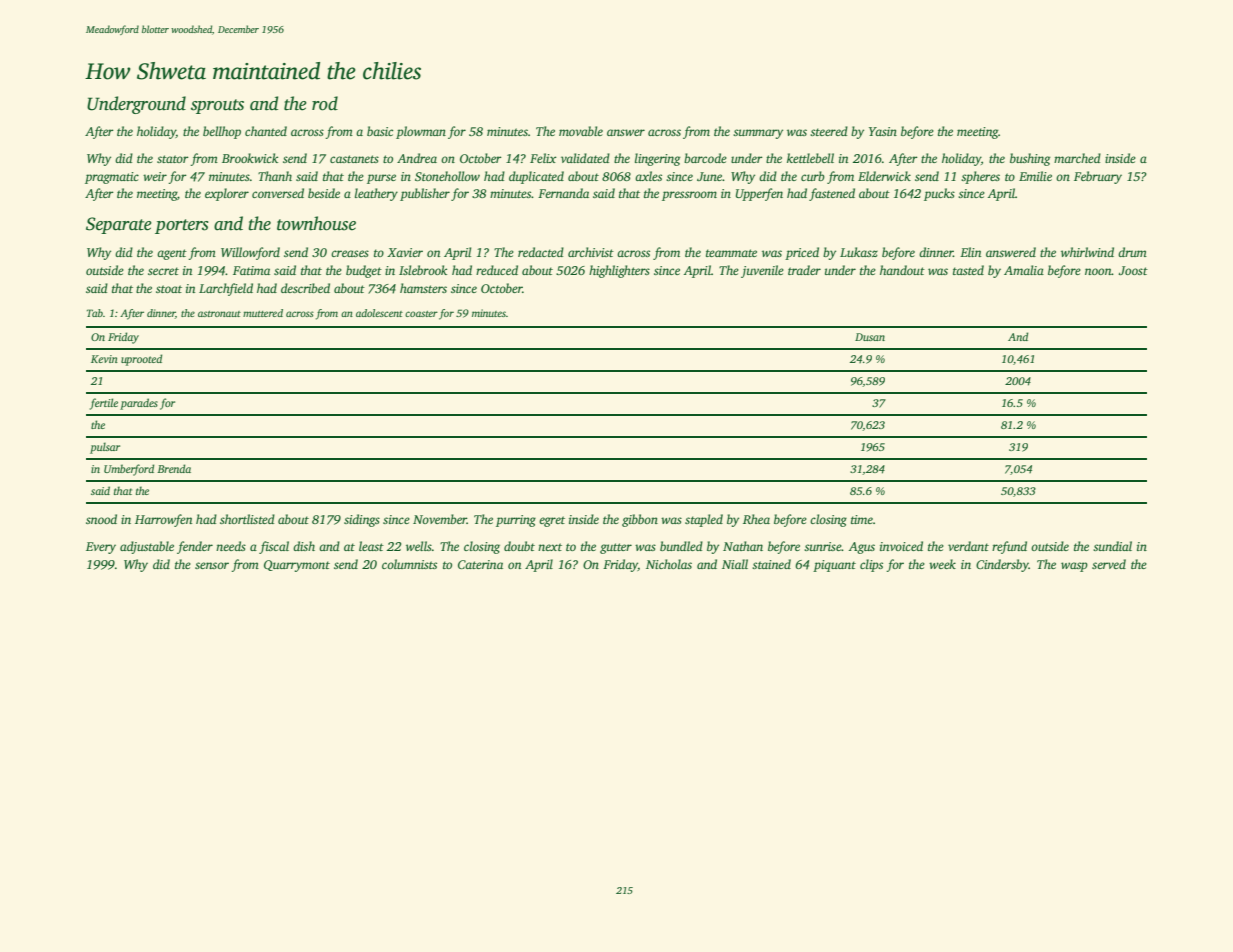  I want to click on time, so click(862, 519).
